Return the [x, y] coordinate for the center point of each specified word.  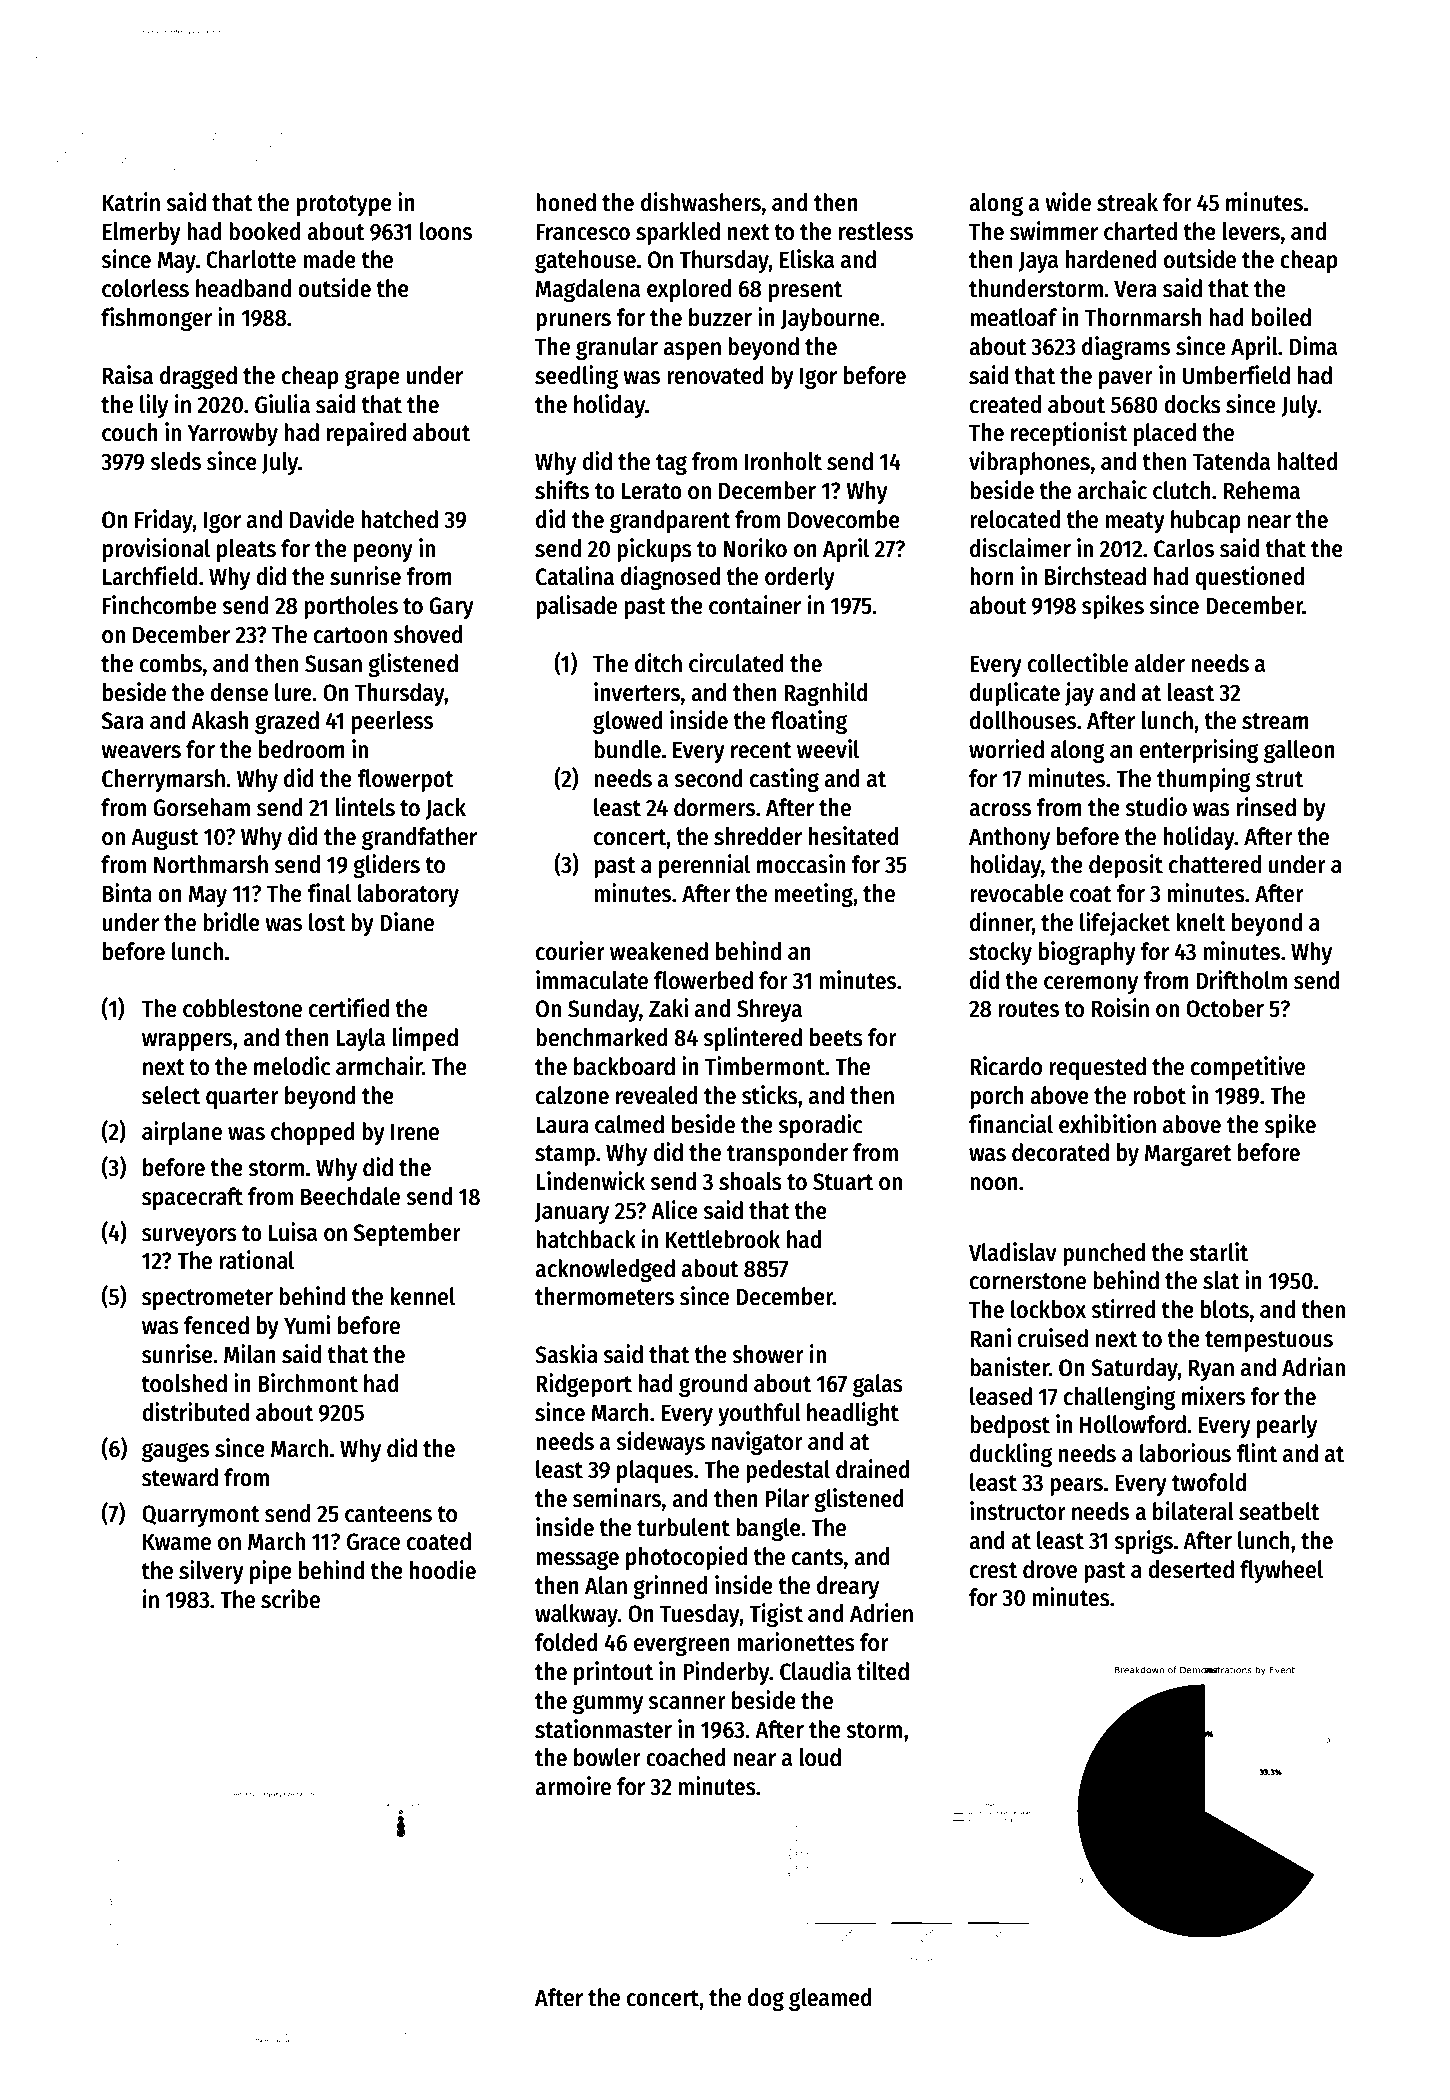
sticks [770, 1095]
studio [1156, 807]
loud [820, 1757]
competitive [1248, 1068]
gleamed [830, 1999]
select [171, 1095]
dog [766, 1999]
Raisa [128, 375]
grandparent [670, 521]
